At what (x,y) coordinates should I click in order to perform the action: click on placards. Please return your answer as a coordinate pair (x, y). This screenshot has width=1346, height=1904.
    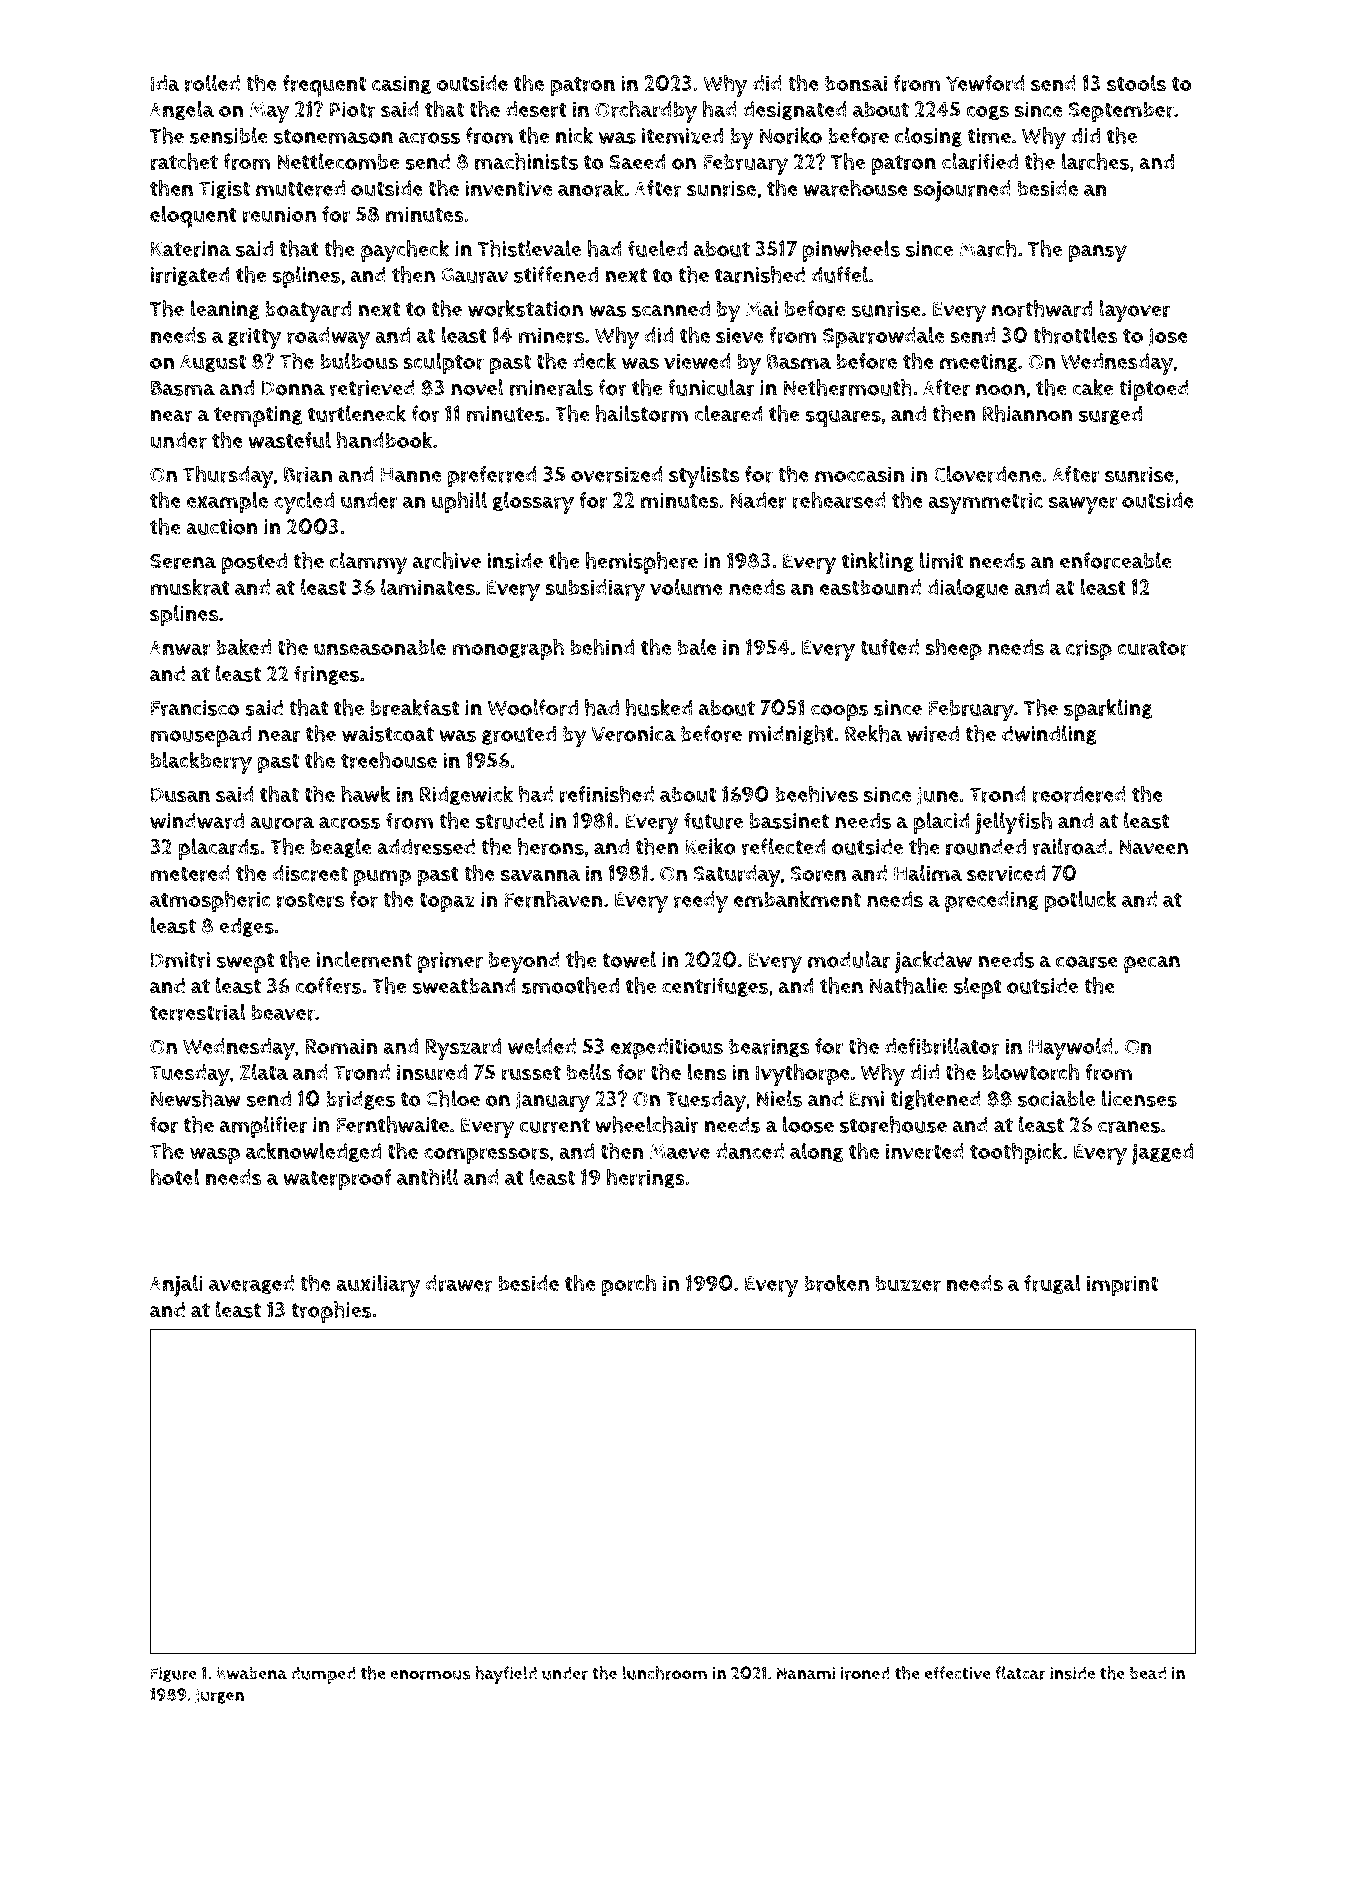
    Looking at the image, I should click on (219, 849).
